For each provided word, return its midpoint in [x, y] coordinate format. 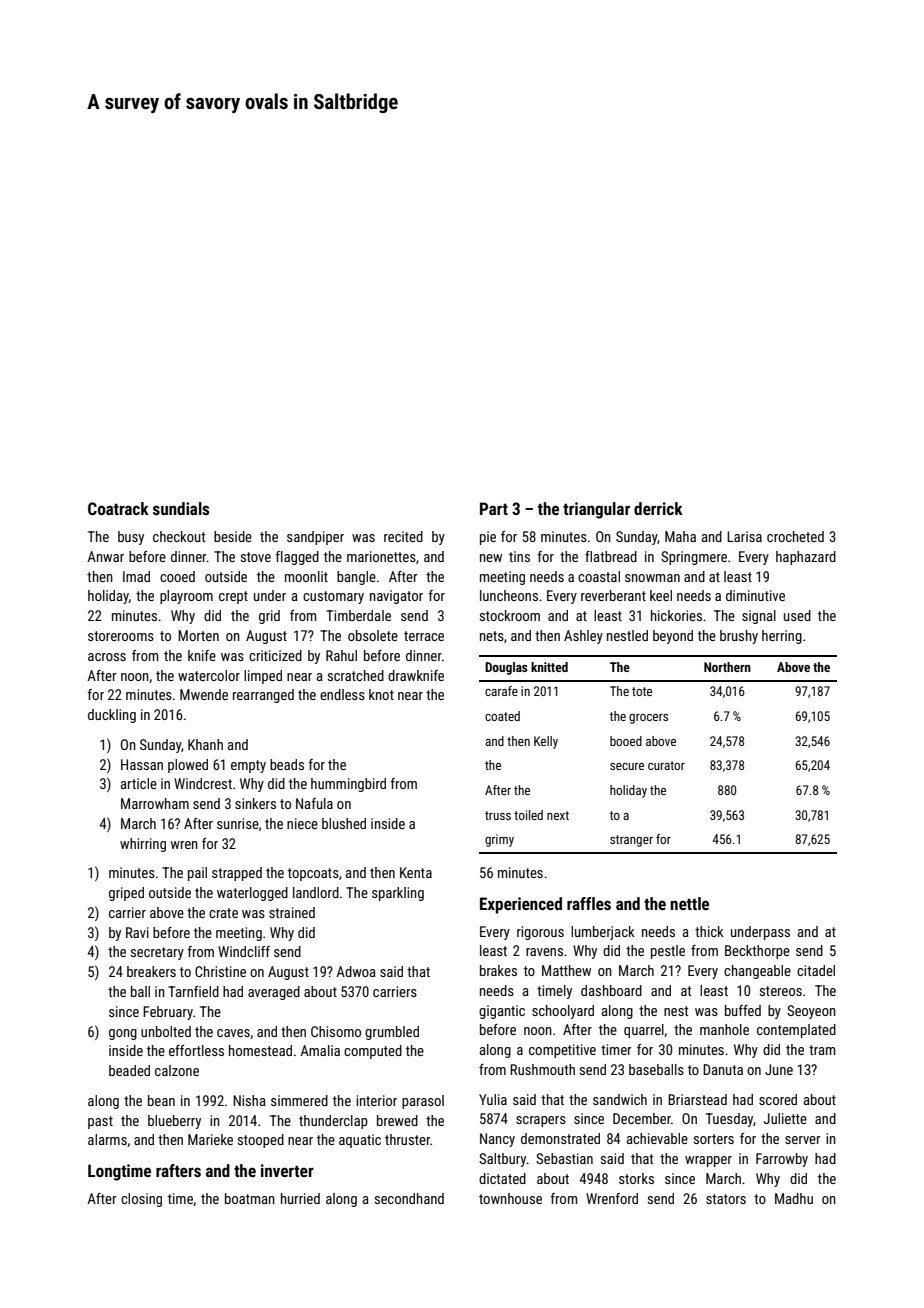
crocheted [795, 536]
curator [666, 765]
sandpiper [315, 538]
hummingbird [348, 785]
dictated [502, 1178]
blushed [344, 823]
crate [223, 913]
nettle [689, 903]
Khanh [205, 744]
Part [494, 508]
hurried [300, 1198]
